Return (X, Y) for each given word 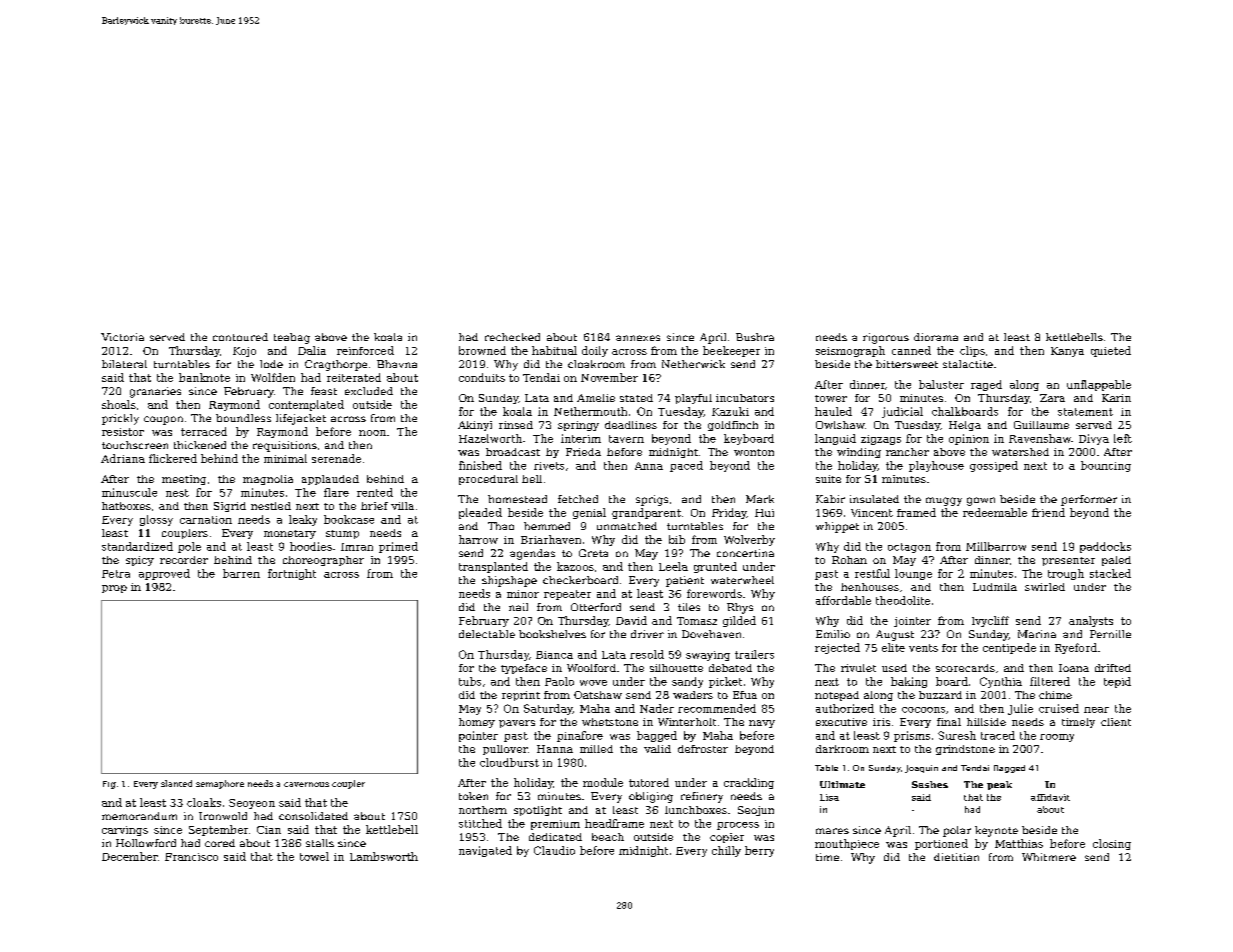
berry (759, 851)
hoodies (311, 546)
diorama (936, 337)
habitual (554, 350)
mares (832, 831)
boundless (243, 418)
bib (677, 539)
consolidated (313, 816)
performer (1089, 500)
